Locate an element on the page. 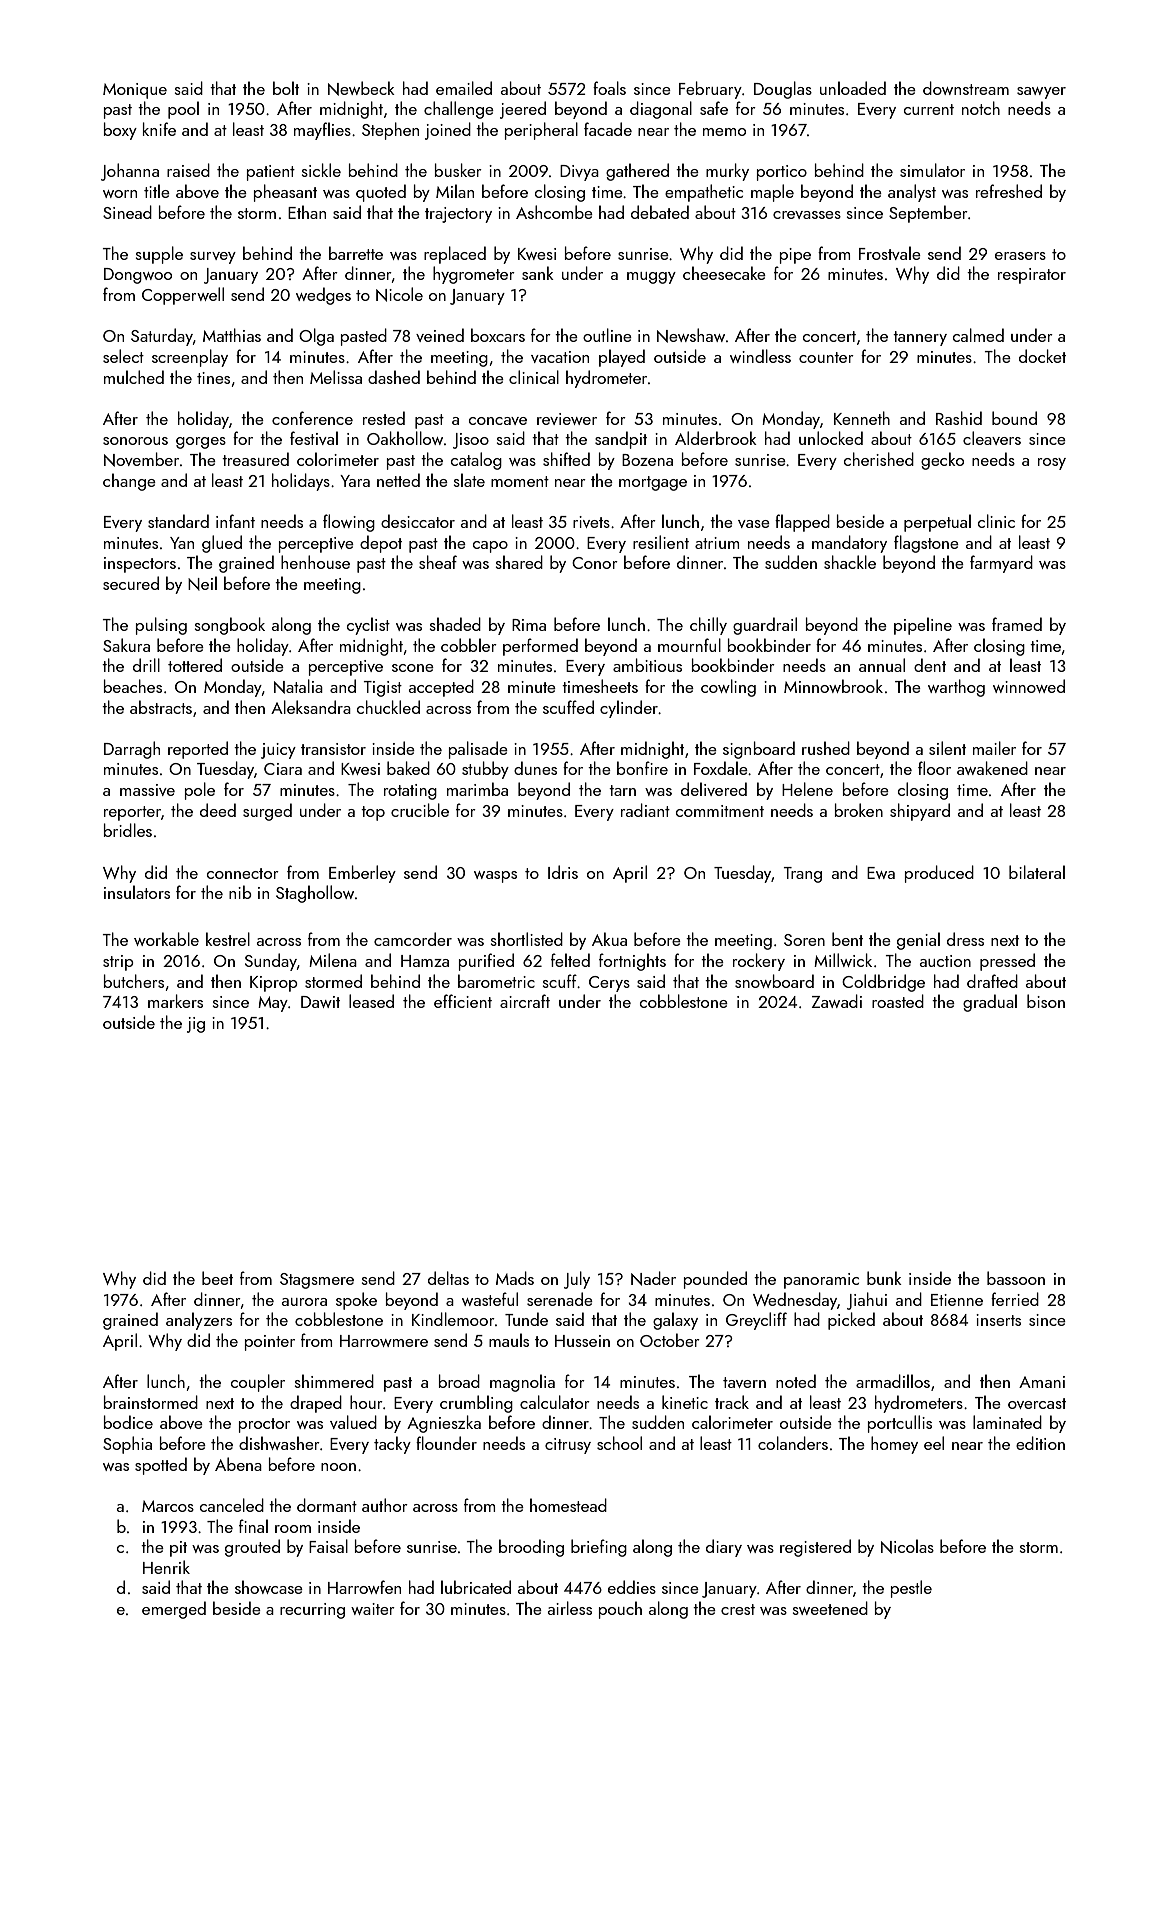  unloaded is located at coordinates (853, 88).
